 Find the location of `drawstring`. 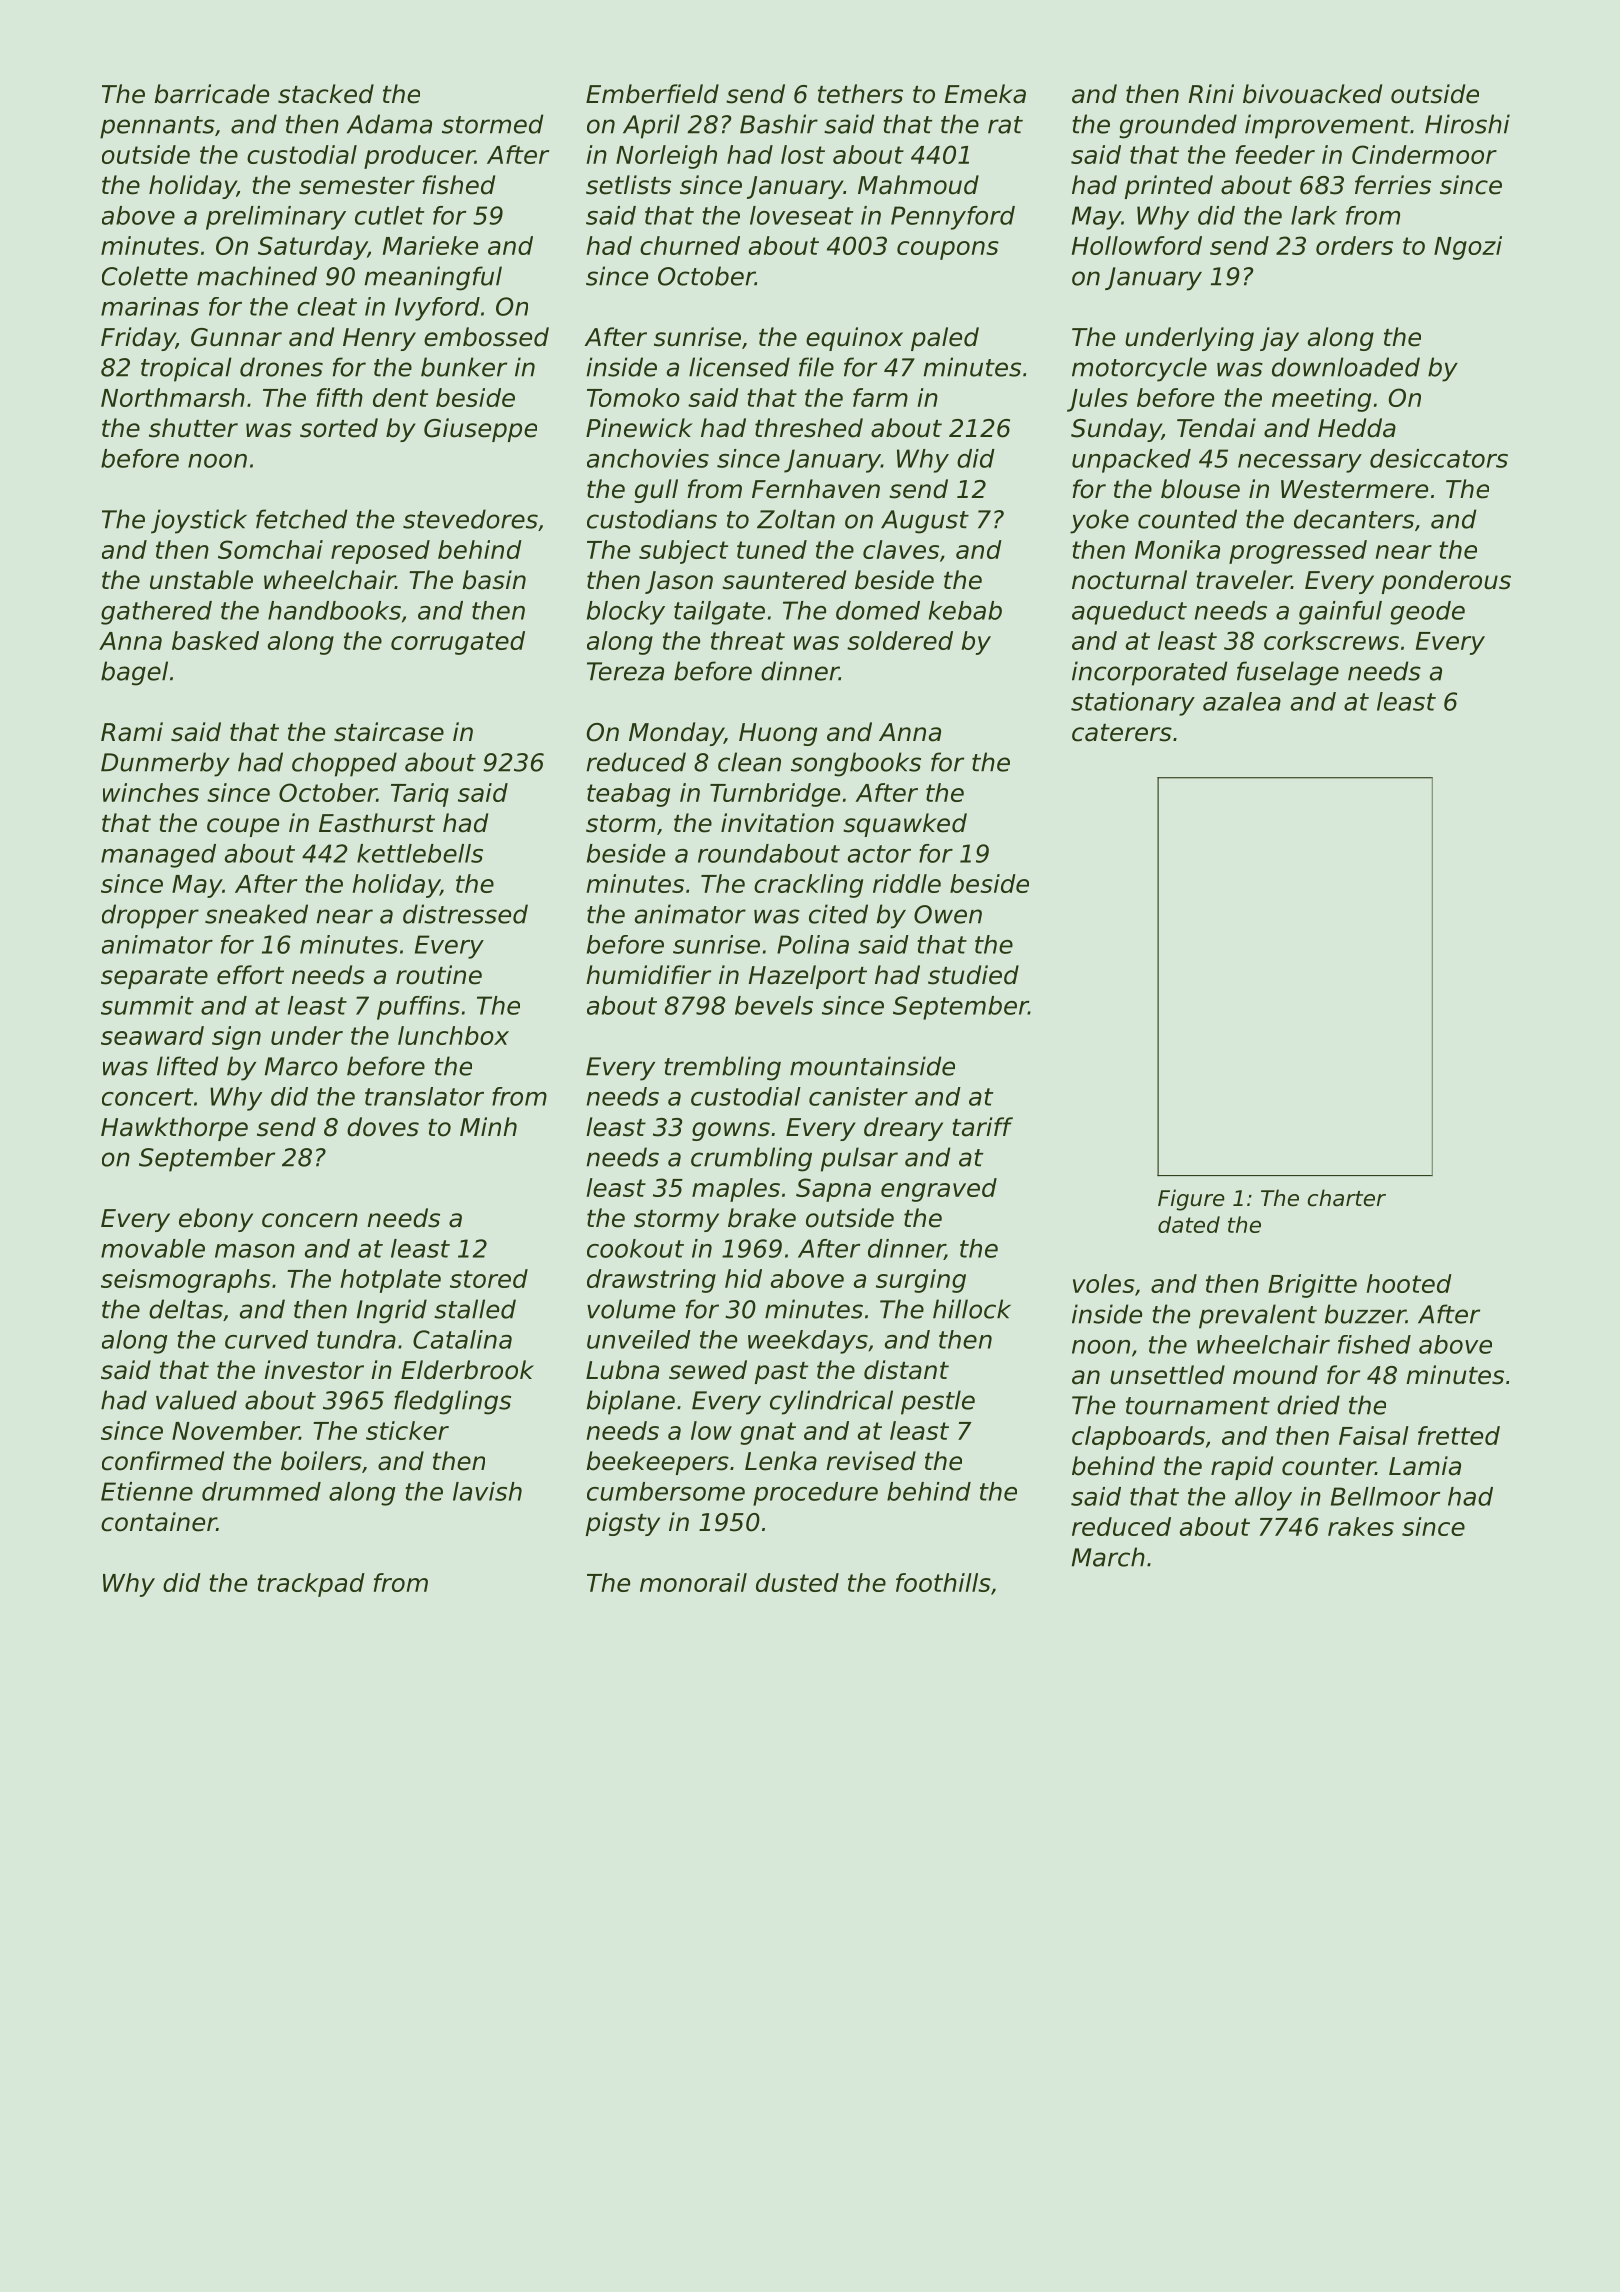

drawstring is located at coordinates (651, 1281).
